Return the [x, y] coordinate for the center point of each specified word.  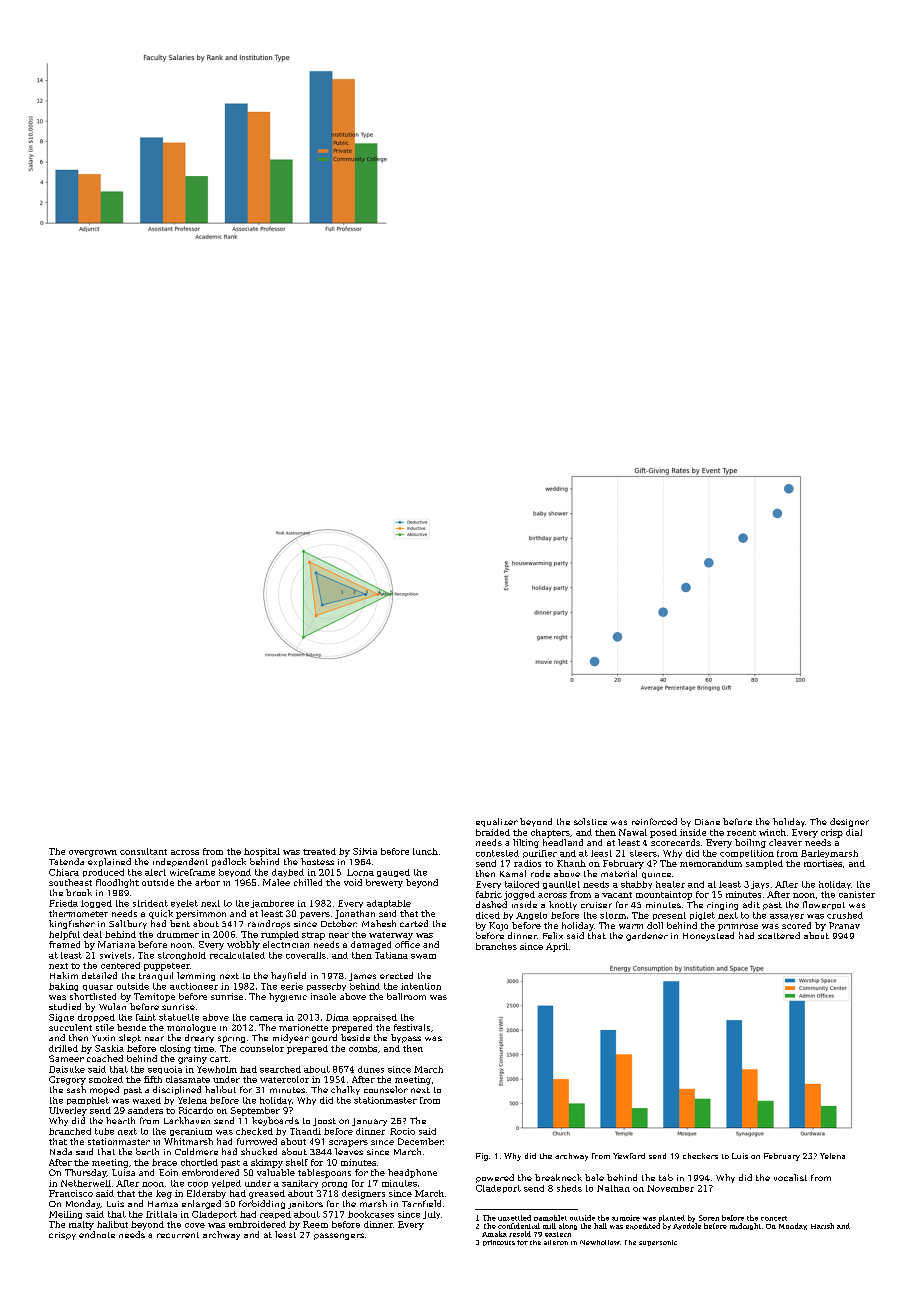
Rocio [402, 1131]
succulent [70, 1027]
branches [496, 946]
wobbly [243, 945]
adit [751, 904]
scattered [779, 935]
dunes [371, 1069]
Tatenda [66, 861]
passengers [339, 1236]
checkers [700, 1156]
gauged [393, 873]
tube [104, 1131]
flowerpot [824, 905]
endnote [97, 1234]
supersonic [658, 1243]
